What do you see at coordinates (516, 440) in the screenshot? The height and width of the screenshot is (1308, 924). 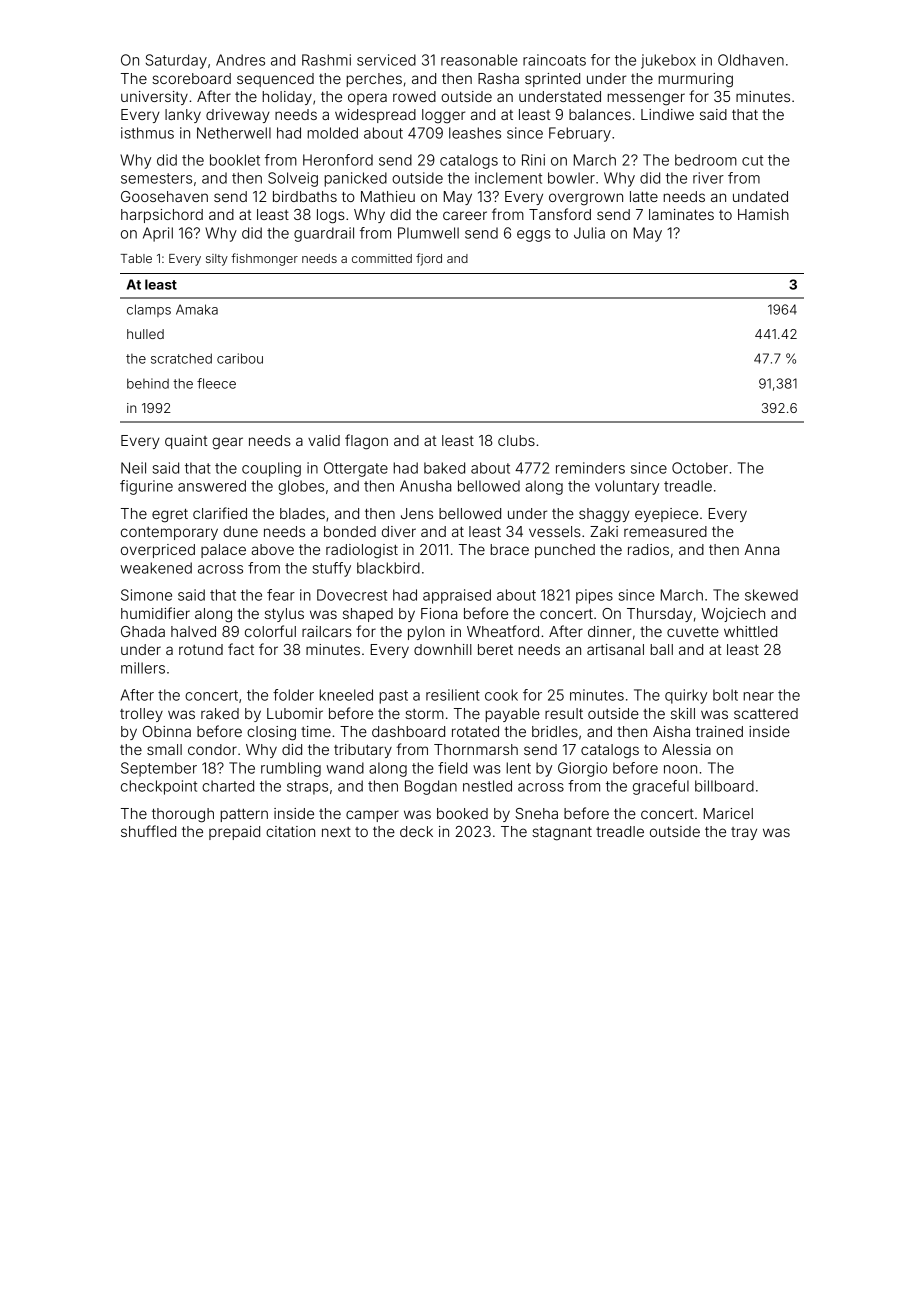 I see `clubs` at bounding box center [516, 440].
